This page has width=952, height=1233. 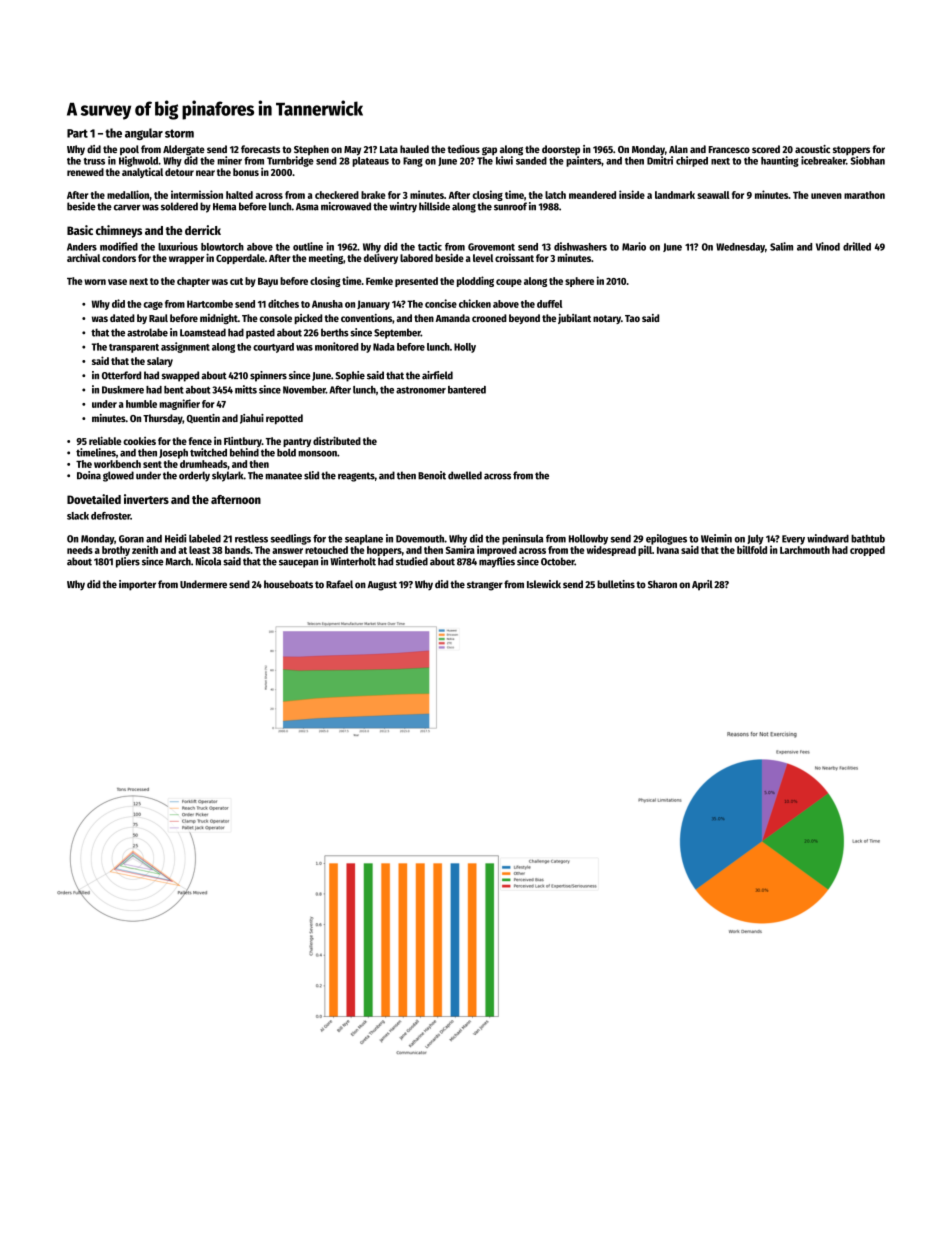 I want to click on Tao, so click(x=632, y=318).
